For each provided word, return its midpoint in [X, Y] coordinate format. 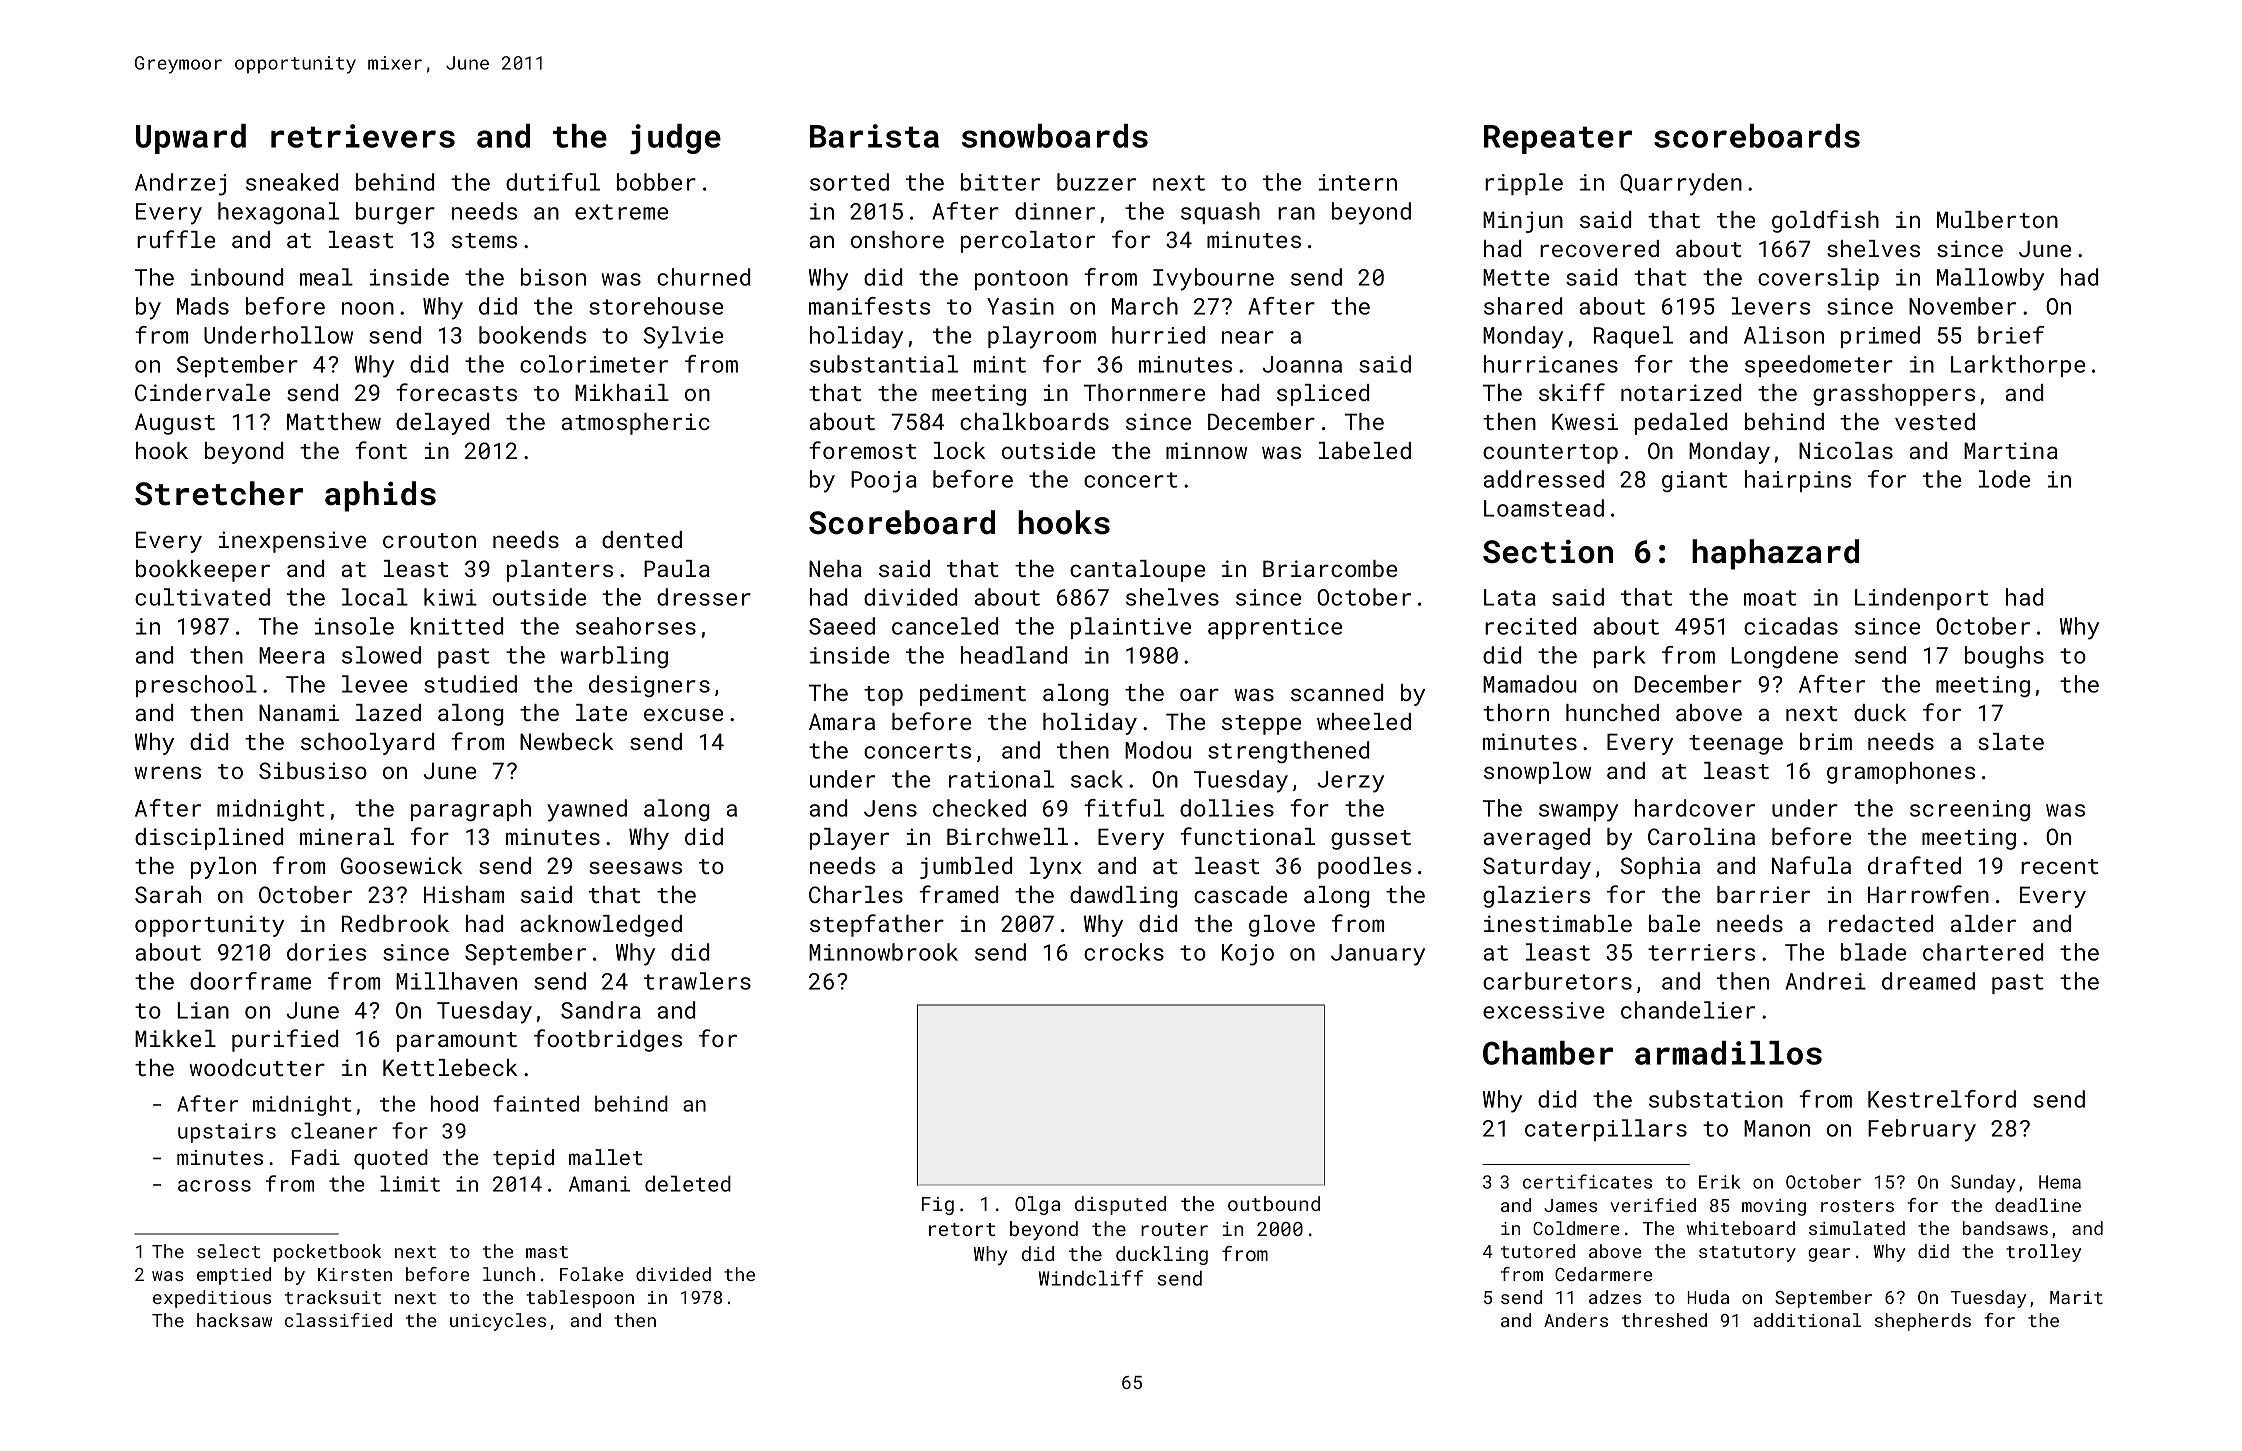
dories [326, 952]
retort [962, 1229]
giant [1695, 481]
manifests [869, 306]
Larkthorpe [2018, 366]
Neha [835, 568]
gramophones [1901, 773]
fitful [1124, 808]
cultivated [202, 597]
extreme [621, 212]
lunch [509, 1274]
